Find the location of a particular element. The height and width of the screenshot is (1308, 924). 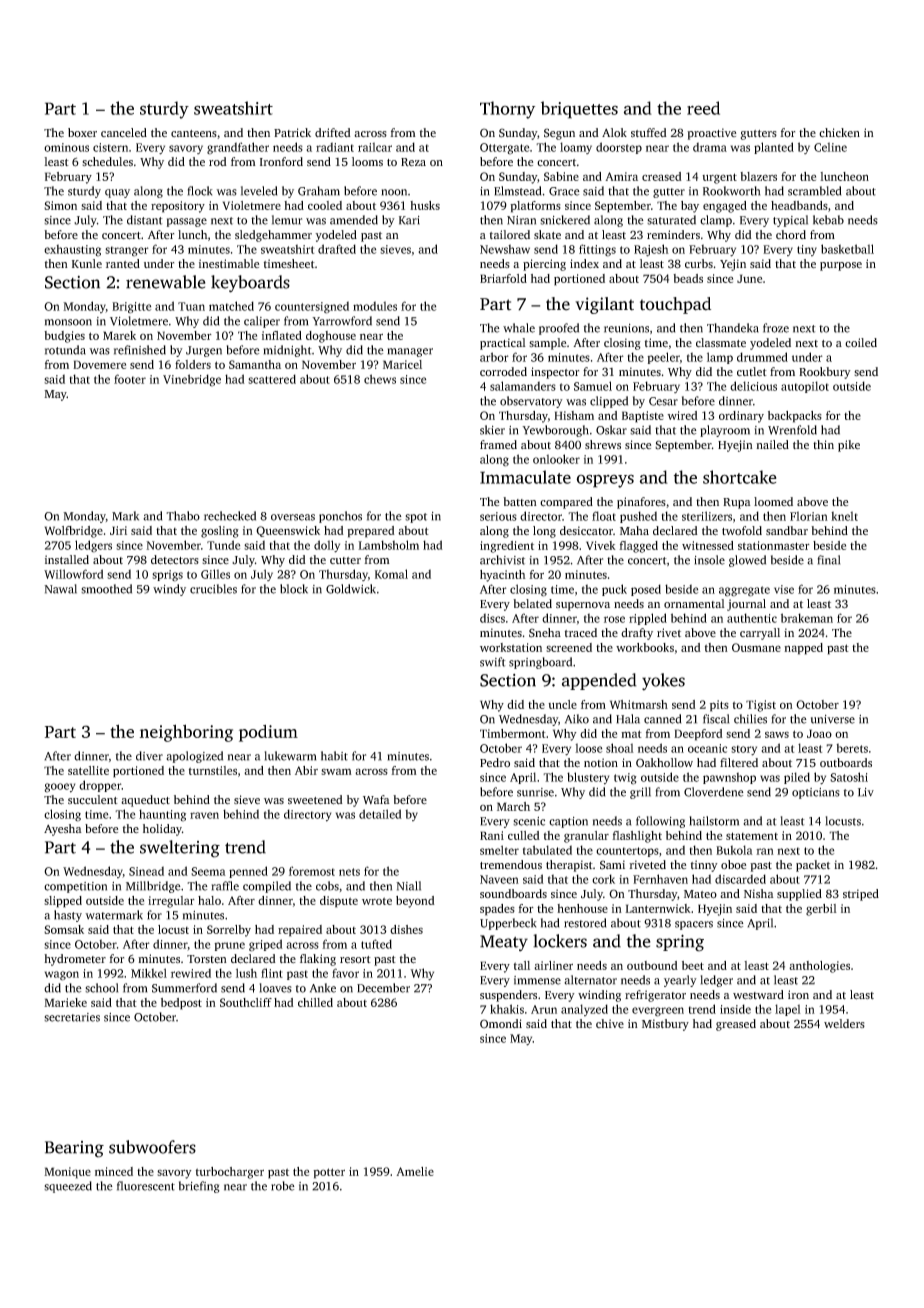

gerbil is located at coordinates (821, 910).
